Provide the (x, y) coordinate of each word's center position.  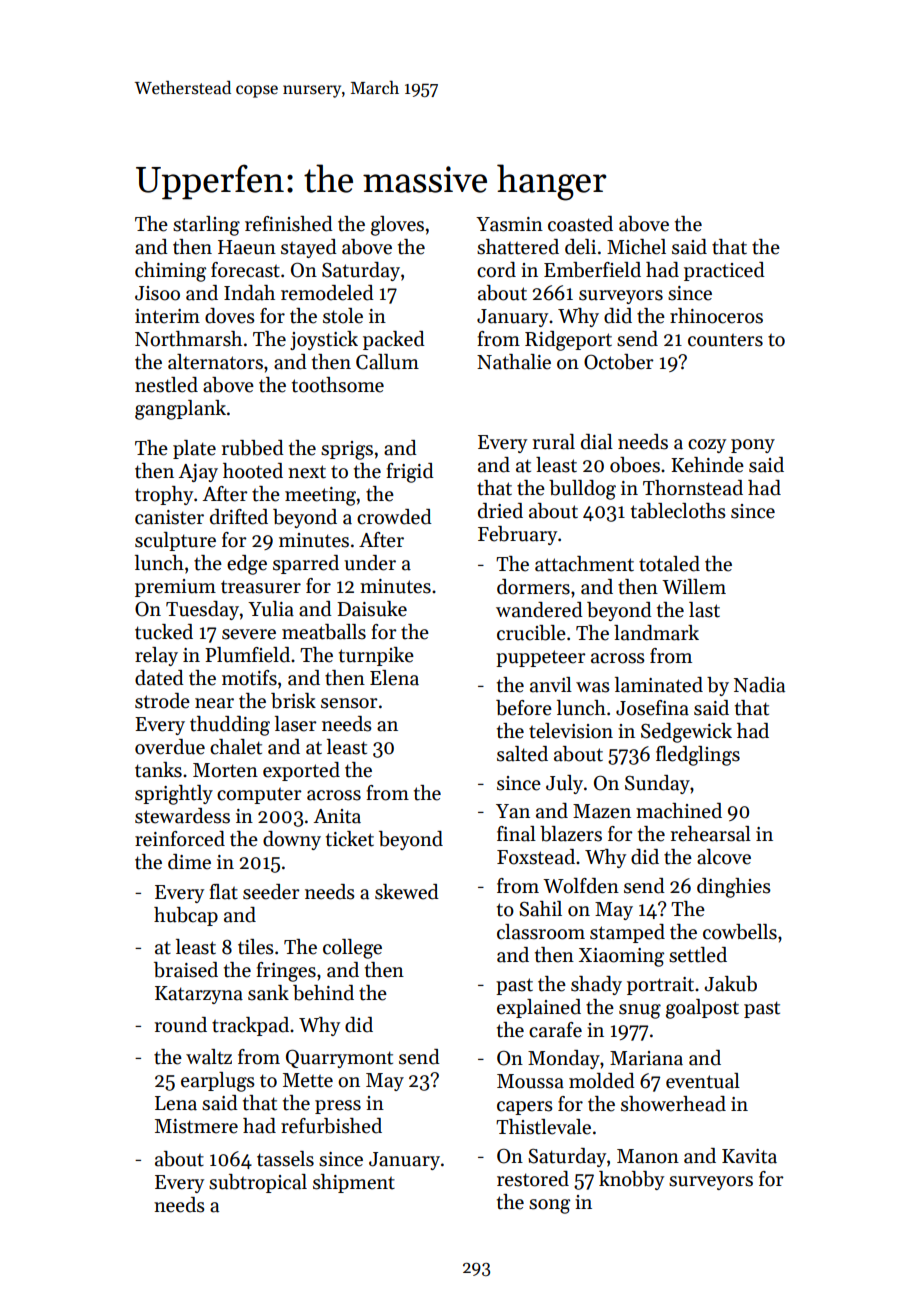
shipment (354, 1183)
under (370, 563)
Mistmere (196, 1126)
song (549, 1206)
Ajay (198, 473)
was (593, 687)
